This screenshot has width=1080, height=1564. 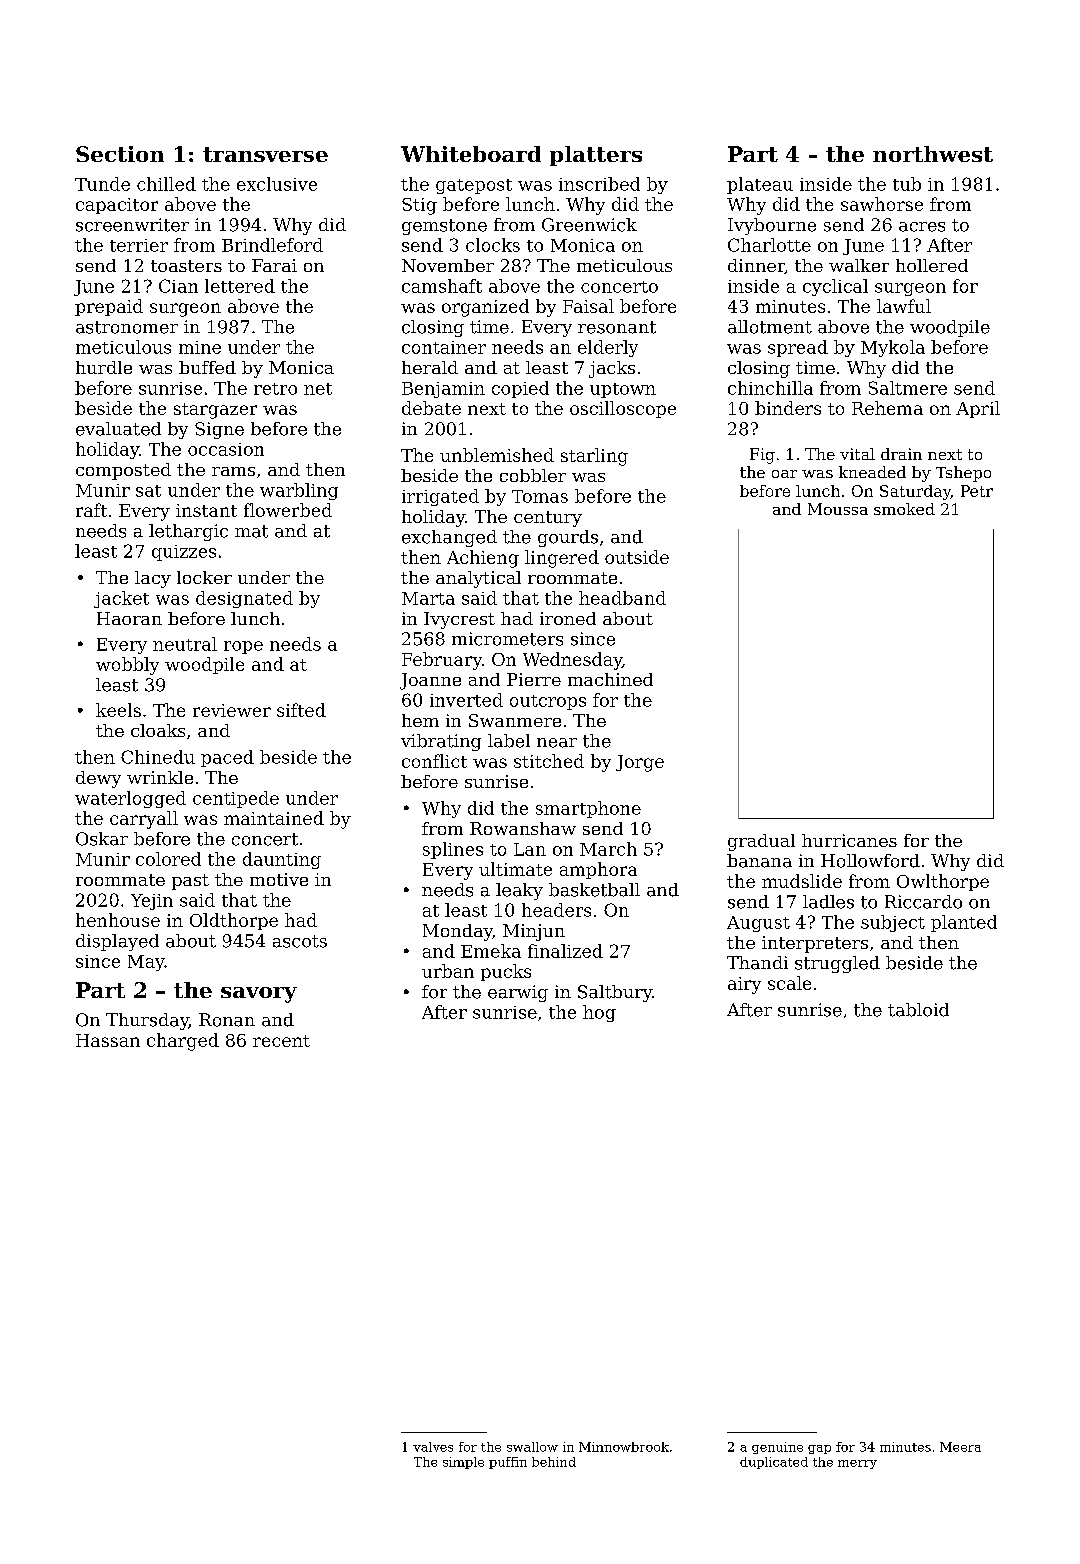 I want to click on valves, so click(x=433, y=1447).
